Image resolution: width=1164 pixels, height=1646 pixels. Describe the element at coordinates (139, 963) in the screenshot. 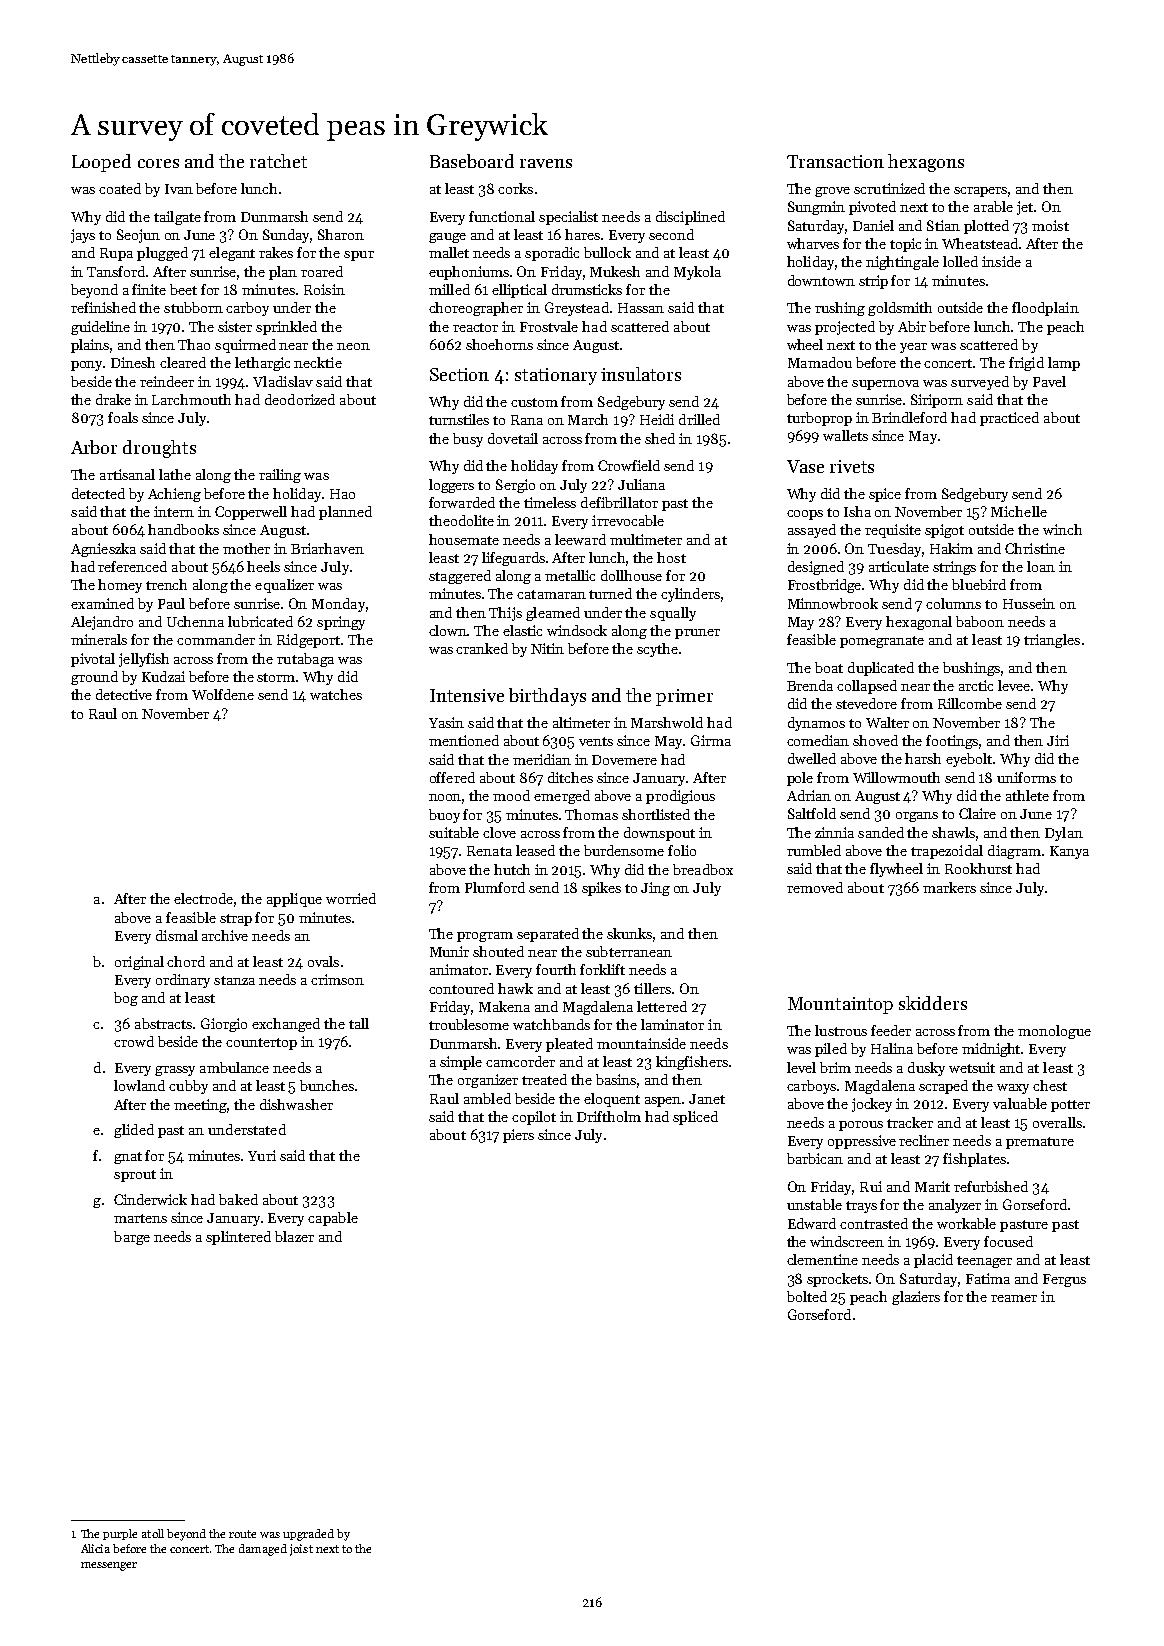

I see `original` at that location.
